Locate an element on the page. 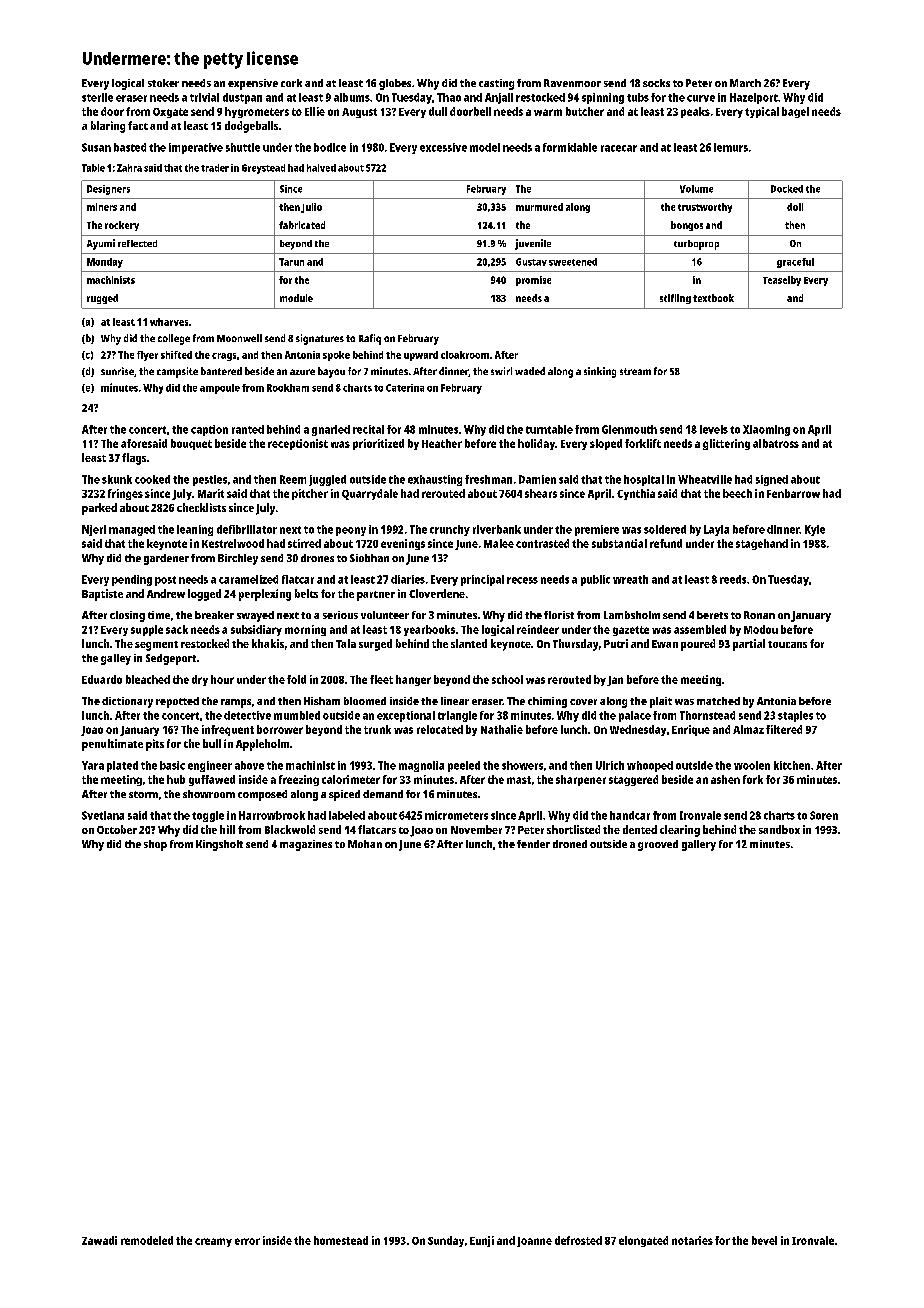 The width and height of the page is (924, 1308). reeds is located at coordinates (733, 579).
